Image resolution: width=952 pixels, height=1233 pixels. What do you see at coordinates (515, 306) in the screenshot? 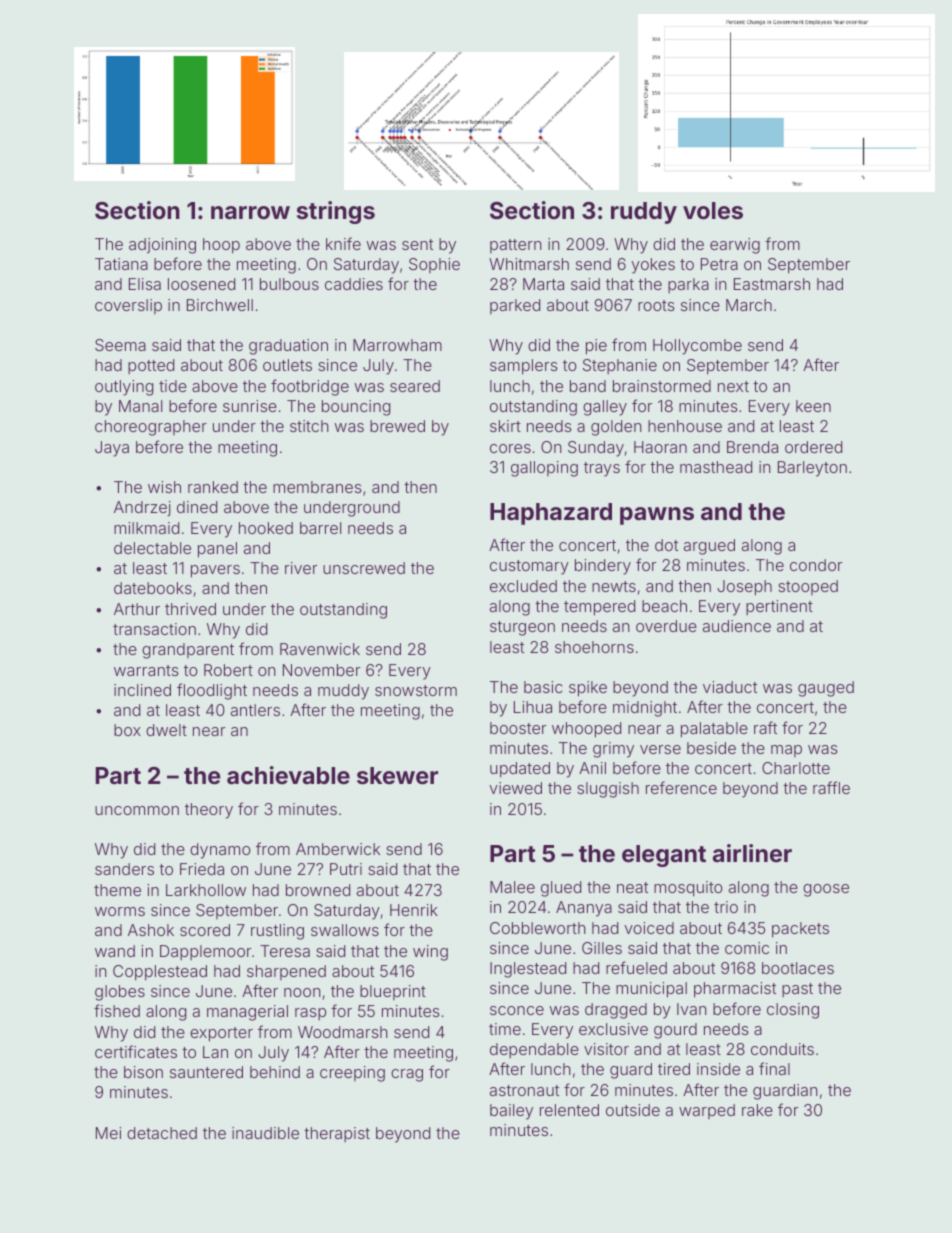
I see `parked` at bounding box center [515, 306].
